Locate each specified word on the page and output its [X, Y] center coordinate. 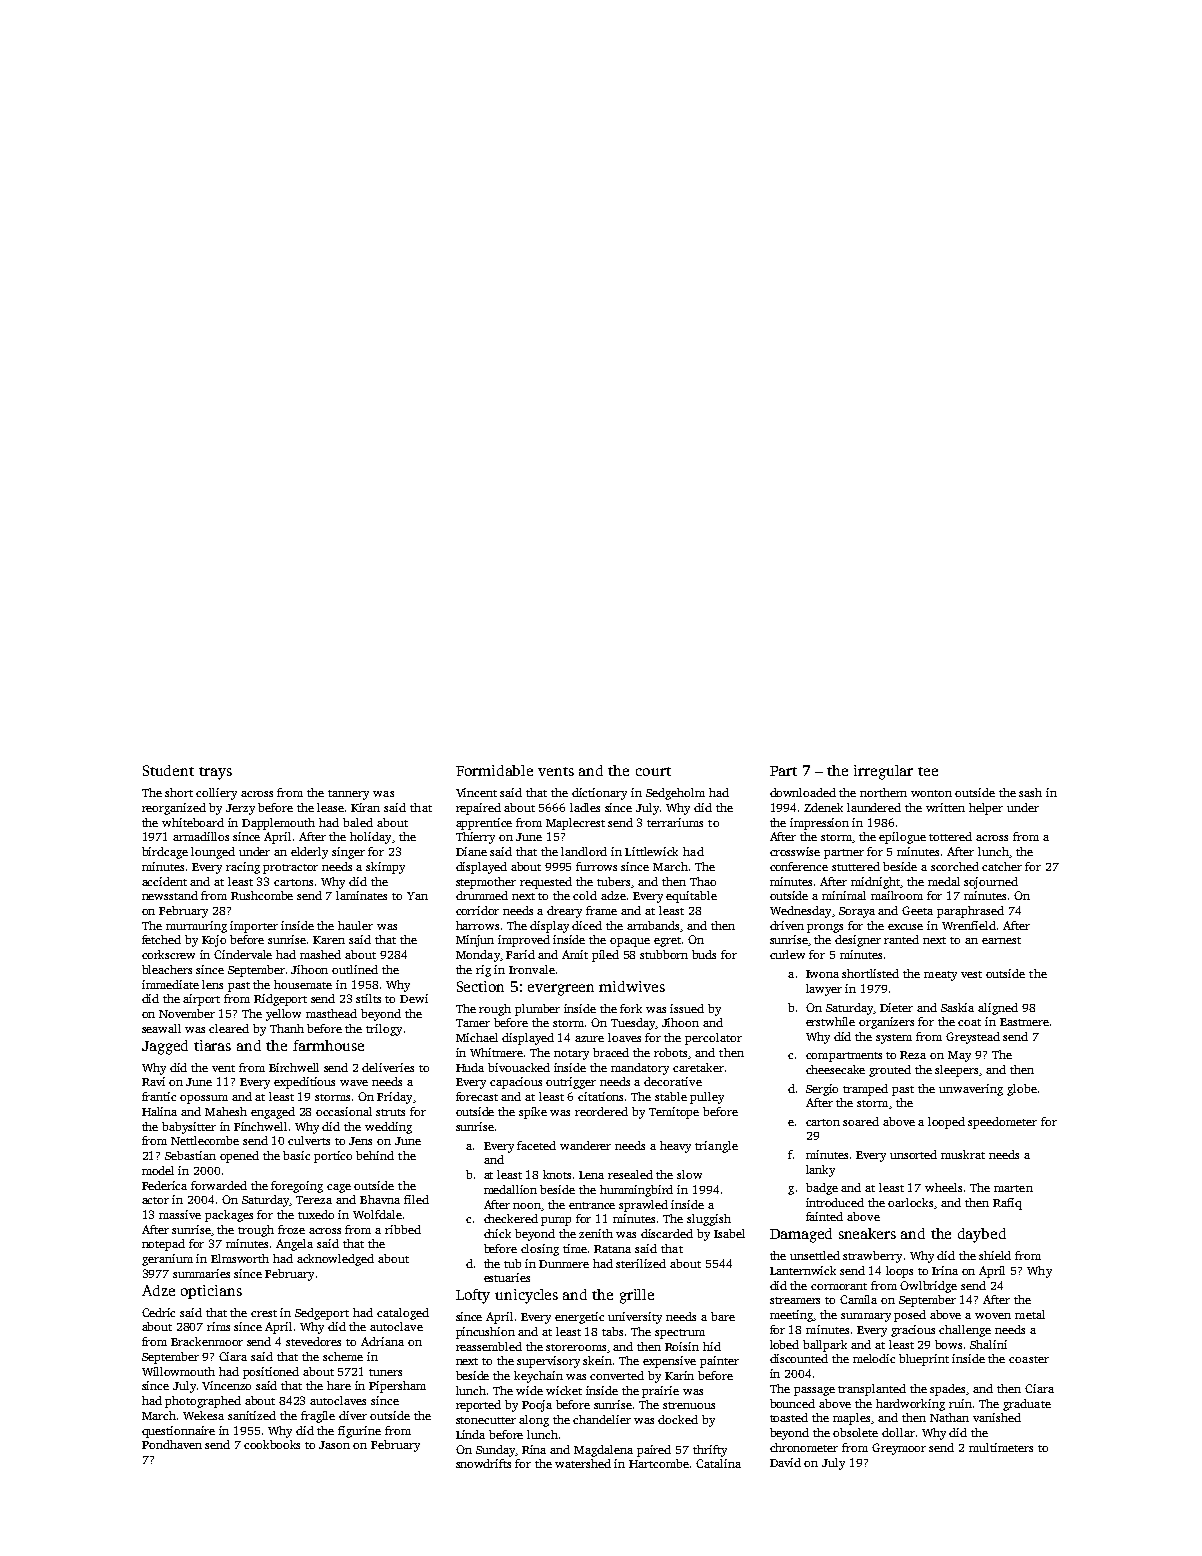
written [945, 807]
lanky [820, 1171]
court [653, 771]
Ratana [612, 1249]
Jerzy [240, 809]
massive [180, 1214]
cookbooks [272, 1444]
